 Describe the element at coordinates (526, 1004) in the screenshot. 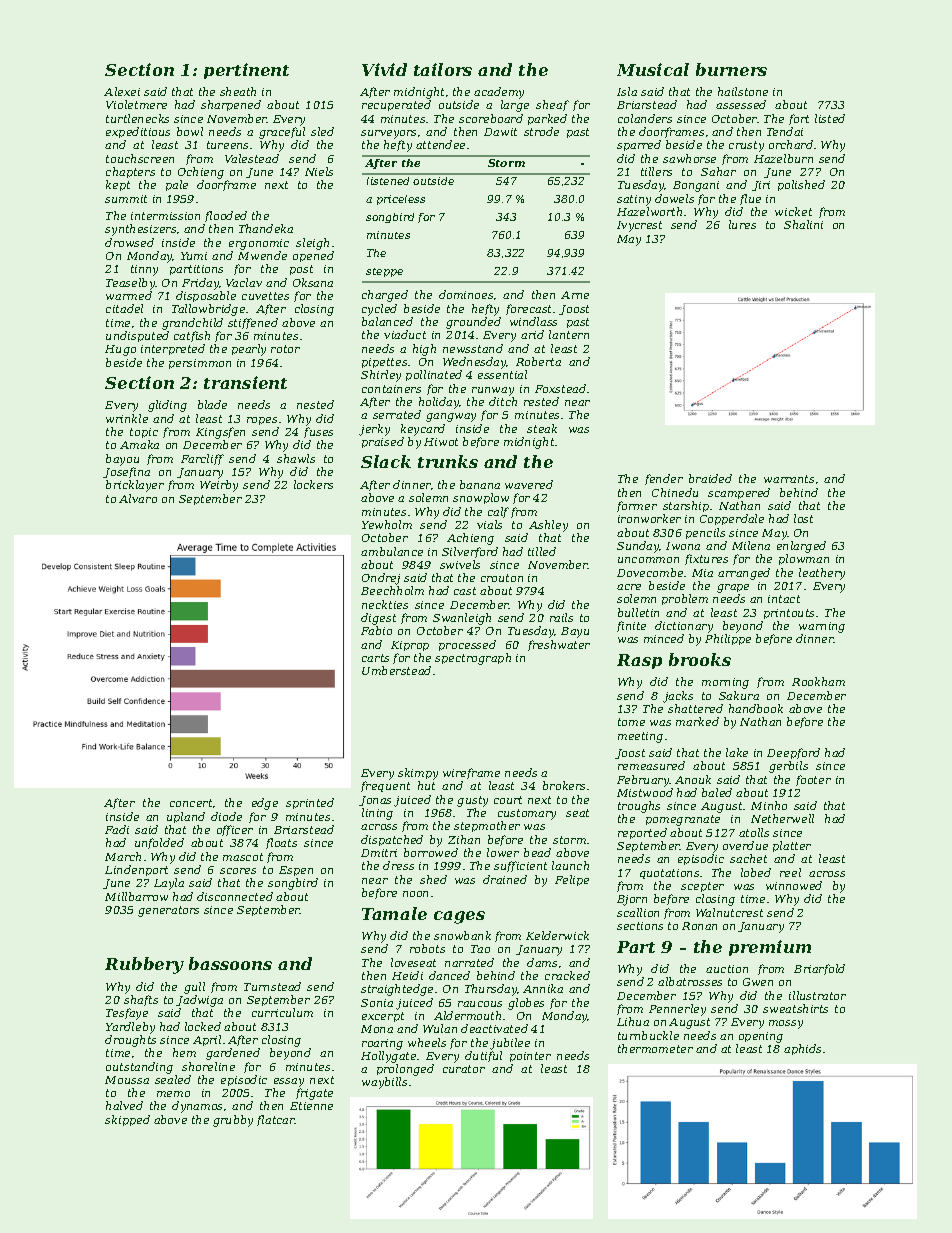

I see `globes` at that location.
